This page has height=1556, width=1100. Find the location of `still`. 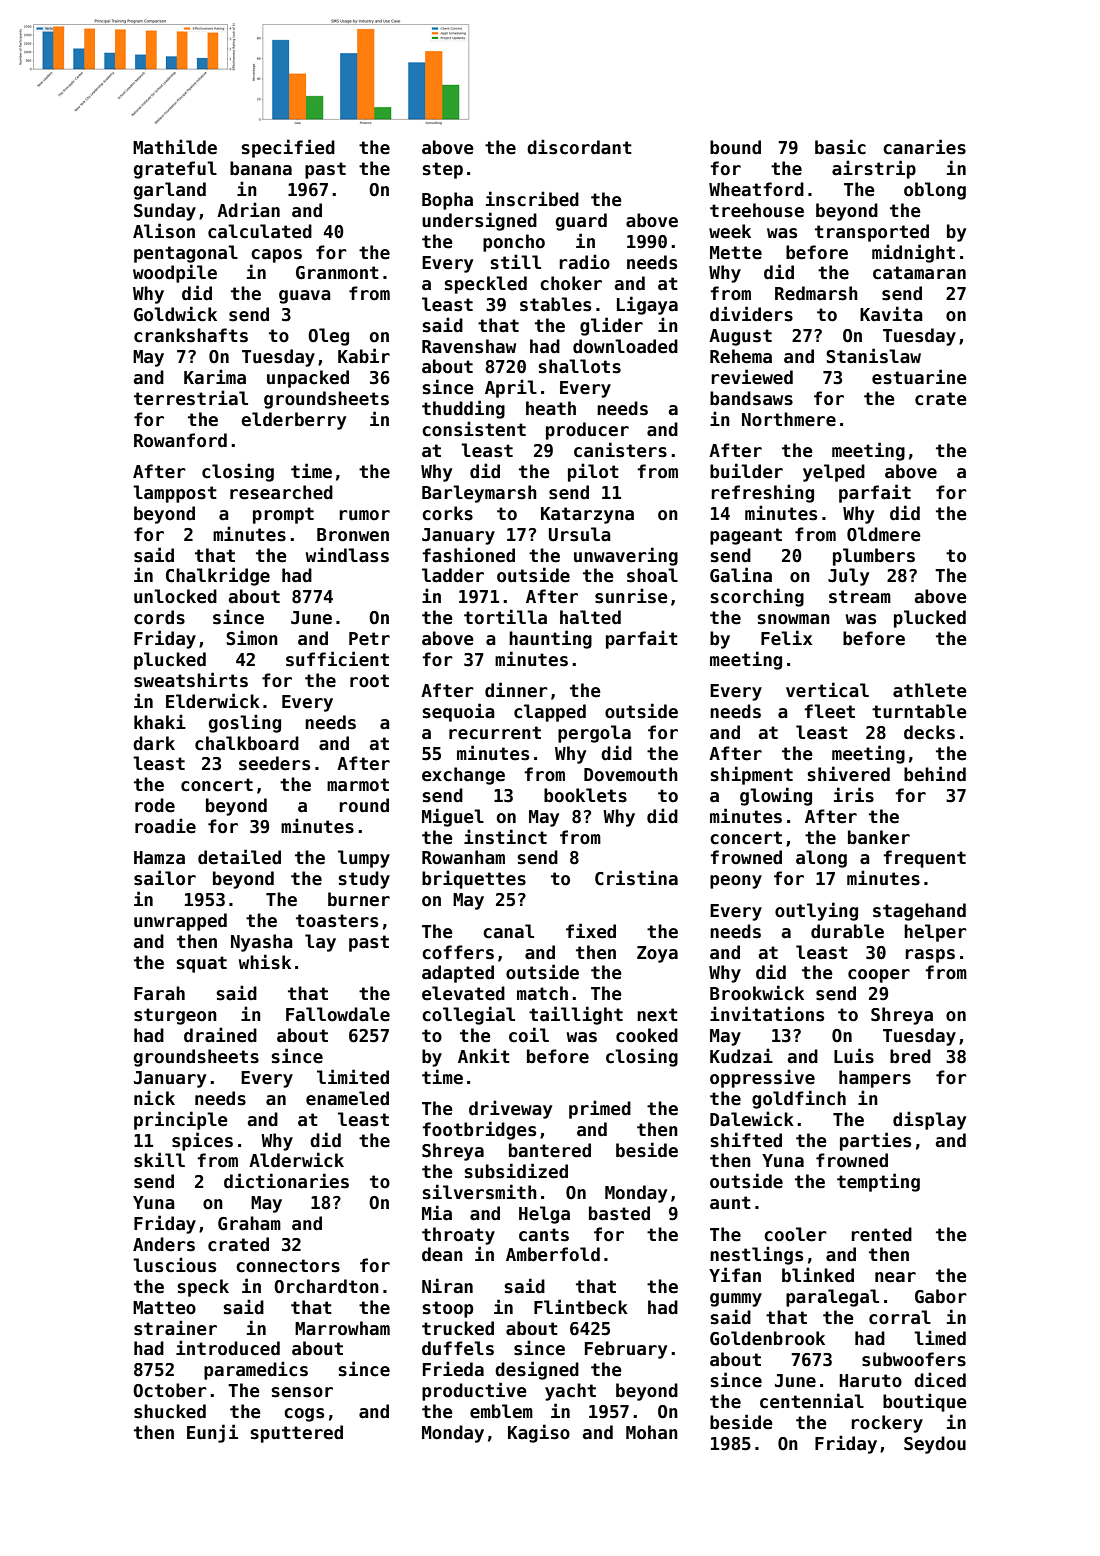

still is located at coordinates (515, 262).
